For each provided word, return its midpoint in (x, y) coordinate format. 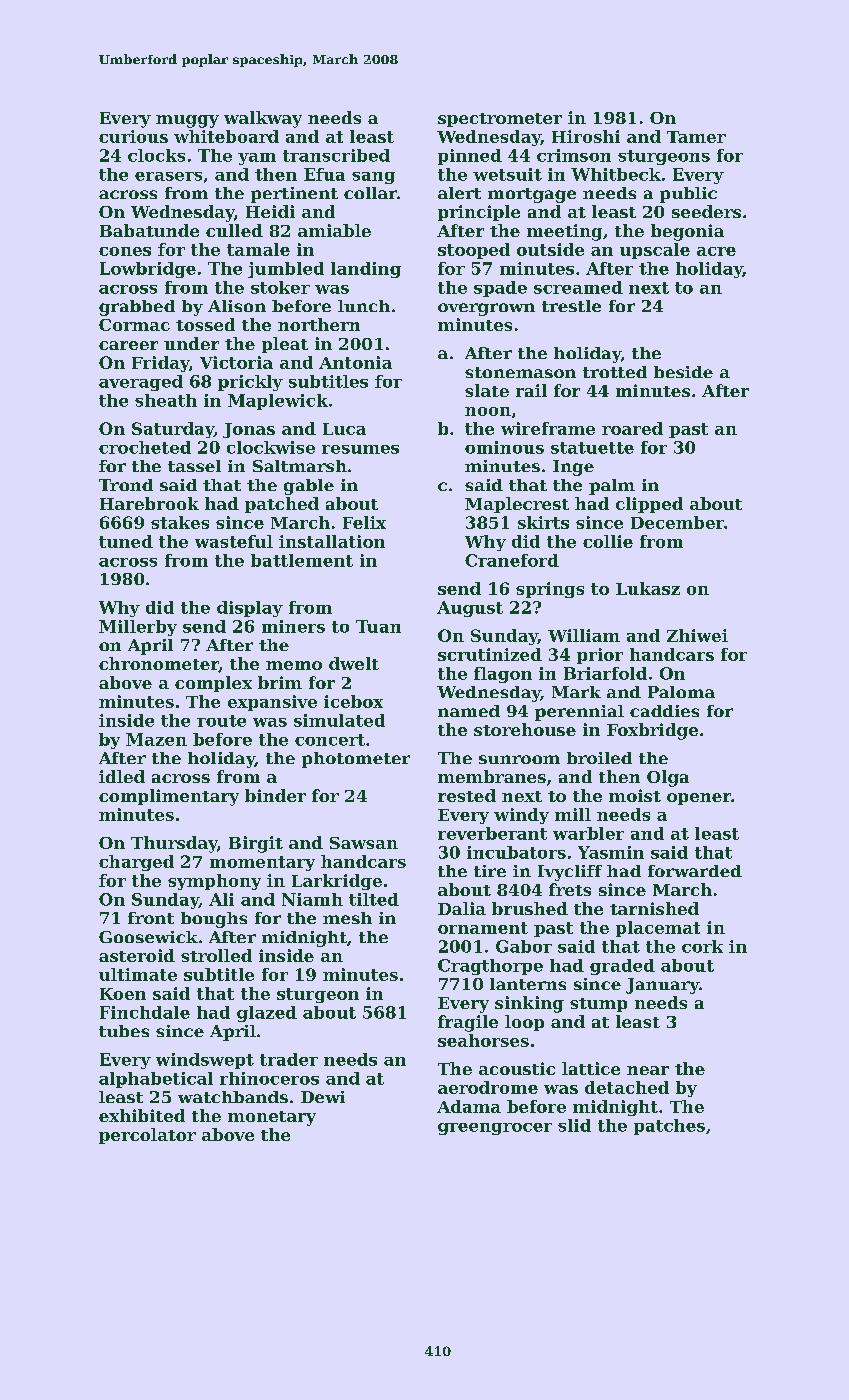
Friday (160, 364)
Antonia (355, 362)
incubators (516, 852)
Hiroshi (586, 136)
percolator (147, 1136)
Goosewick (148, 937)
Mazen (156, 739)
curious (133, 136)
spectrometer (500, 120)
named (469, 711)
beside (683, 372)
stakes (180, 522)
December (677, 522)
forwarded (695, 871)
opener (699, 799)
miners (293, 626)
